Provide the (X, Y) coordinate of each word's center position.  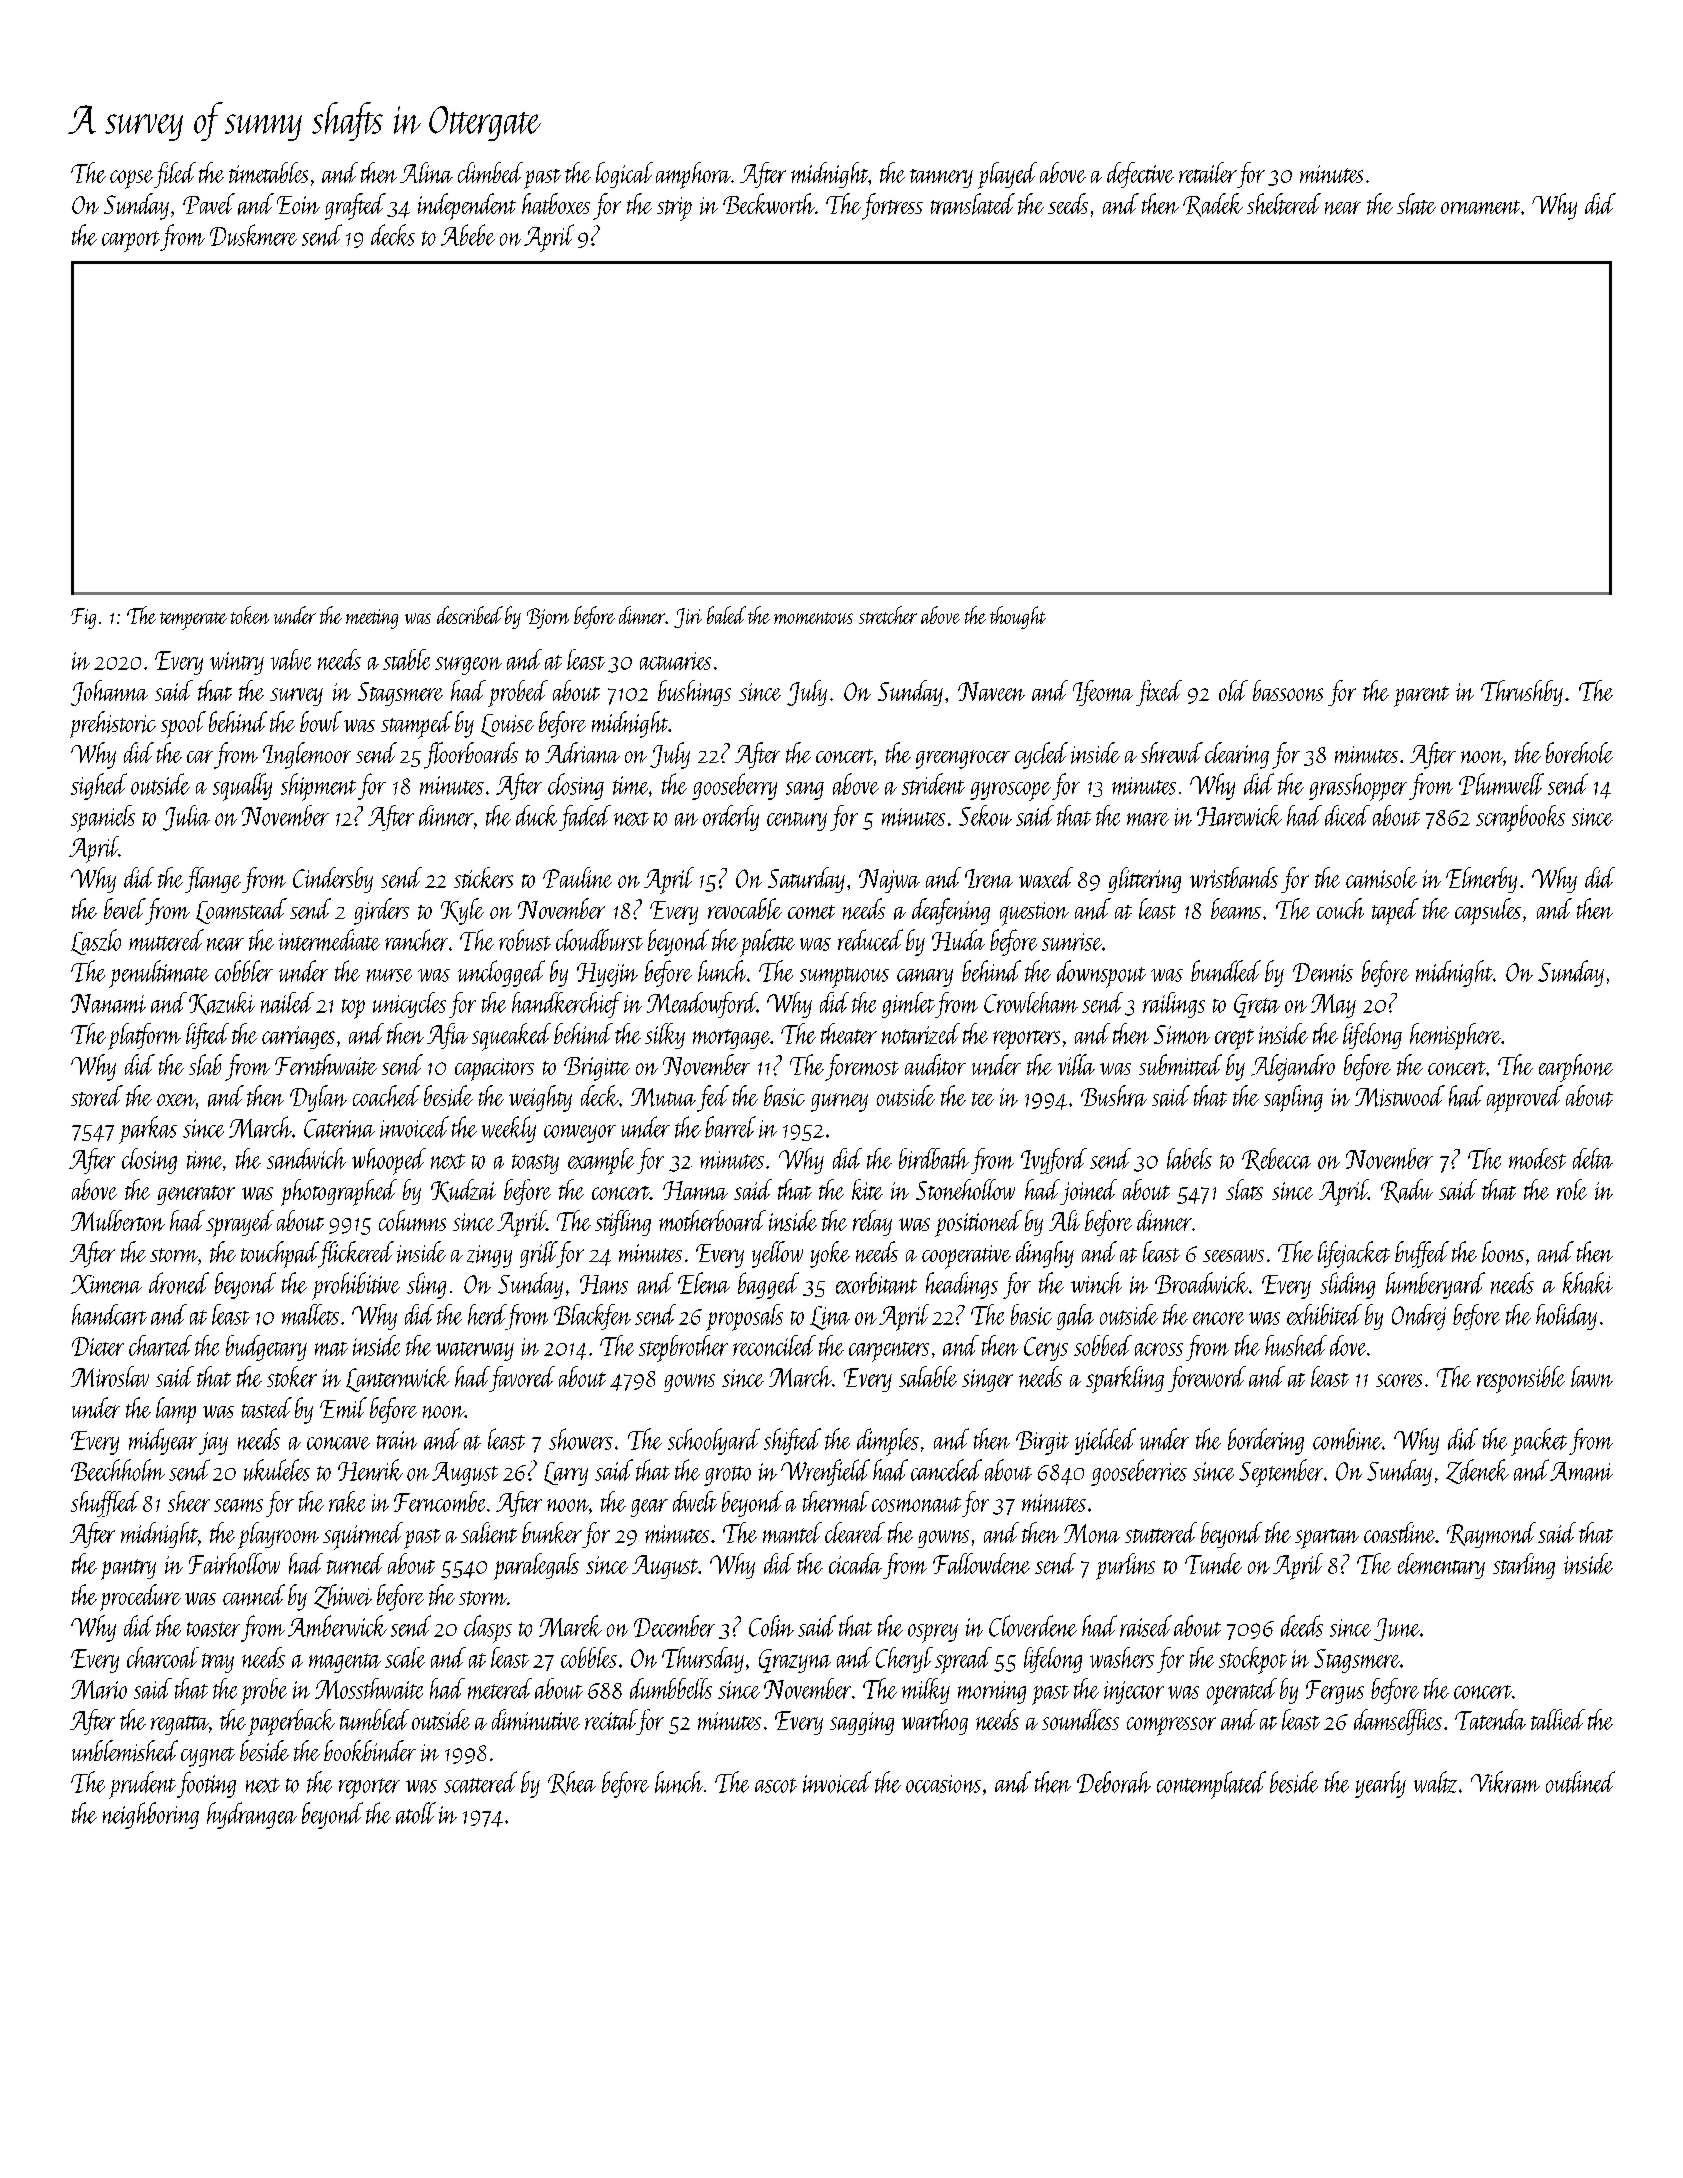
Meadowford (702, 1005)
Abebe (468, 235)
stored (97, 1096)
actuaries (675, 661)
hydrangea (252, 1815)
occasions (943, 1784)
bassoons (1288, 690)
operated (1242, 1691)
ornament (1480, 207)
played (1007, 175)
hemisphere (1455, 1036)
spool (183, 724)
